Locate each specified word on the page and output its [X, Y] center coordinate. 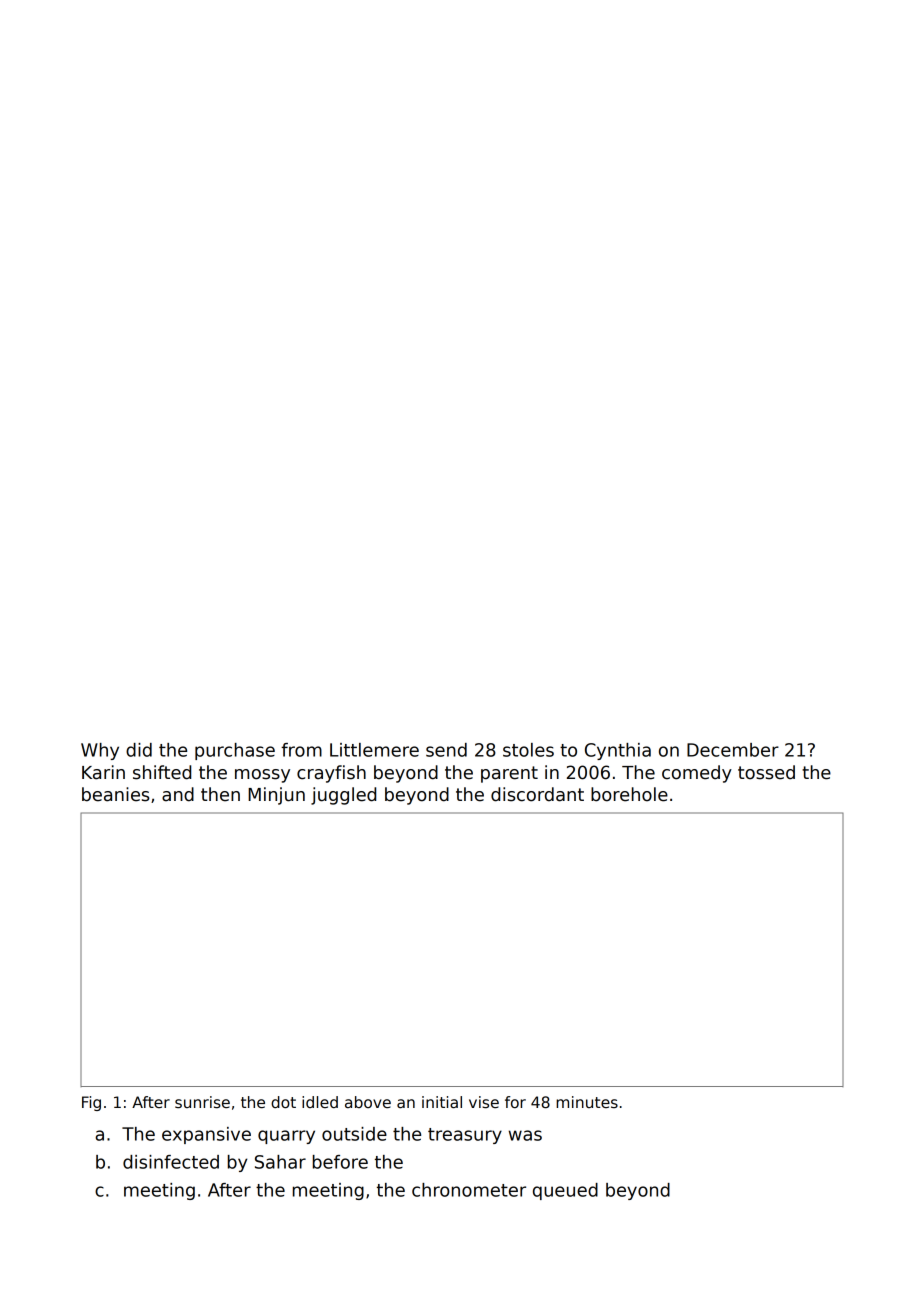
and [178, 794]
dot [283, 1102]
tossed [766, 772]
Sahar [280, 1162]
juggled [343, 796]
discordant [537, 794]
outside [354, 1134]
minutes [587, 1102]
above [368, 1102]
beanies [116, 794]
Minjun [276, 796]
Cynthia [618, 751]
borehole [629, 794]
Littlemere [374, 750]
